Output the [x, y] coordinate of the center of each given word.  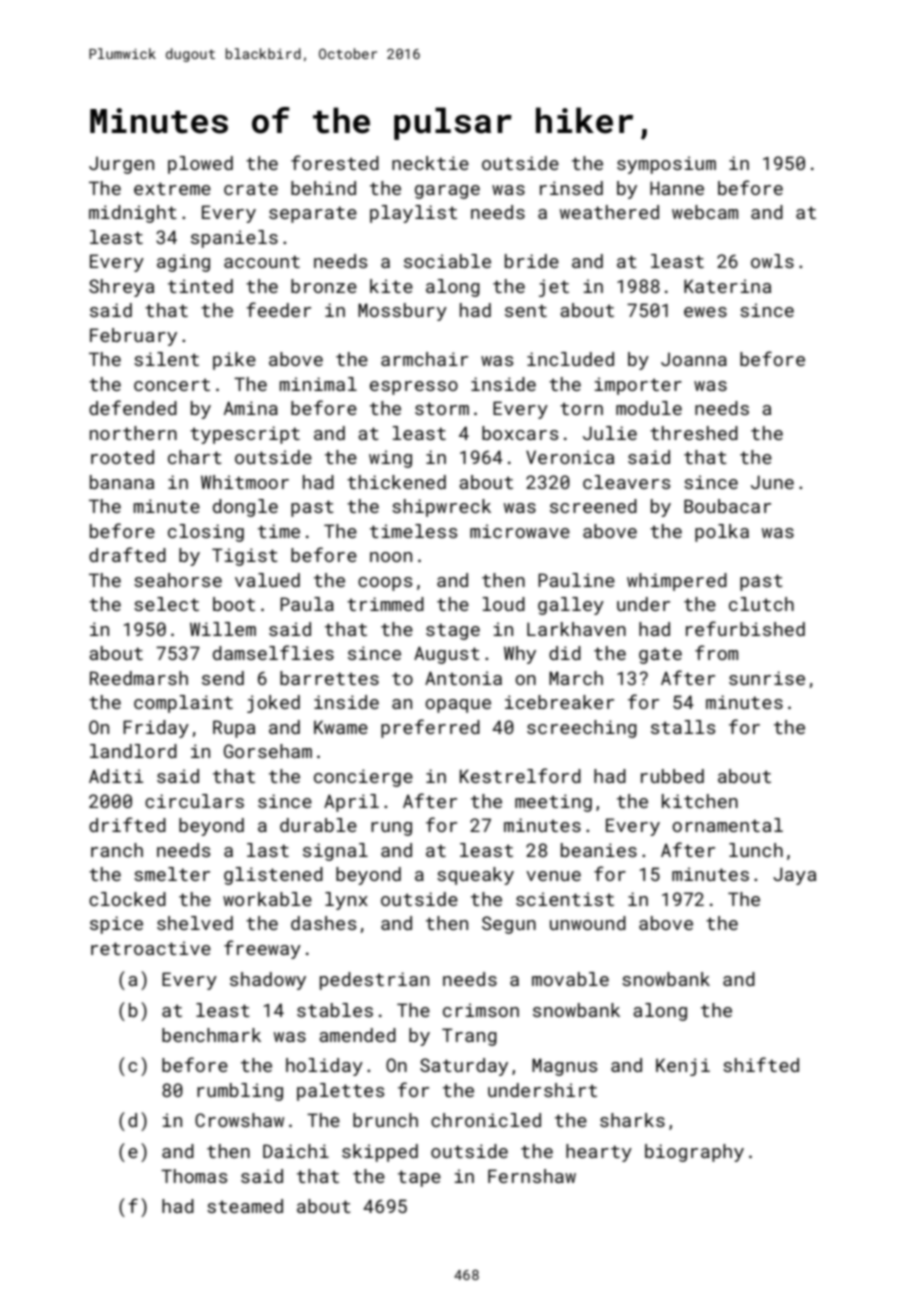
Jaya [794, 876]
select [166, 604]
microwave [520, 531]
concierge [363, 778]
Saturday [464, 1067]
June [772, 482]
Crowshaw [239, 1120]
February [133, 337]
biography [694, 1153]
